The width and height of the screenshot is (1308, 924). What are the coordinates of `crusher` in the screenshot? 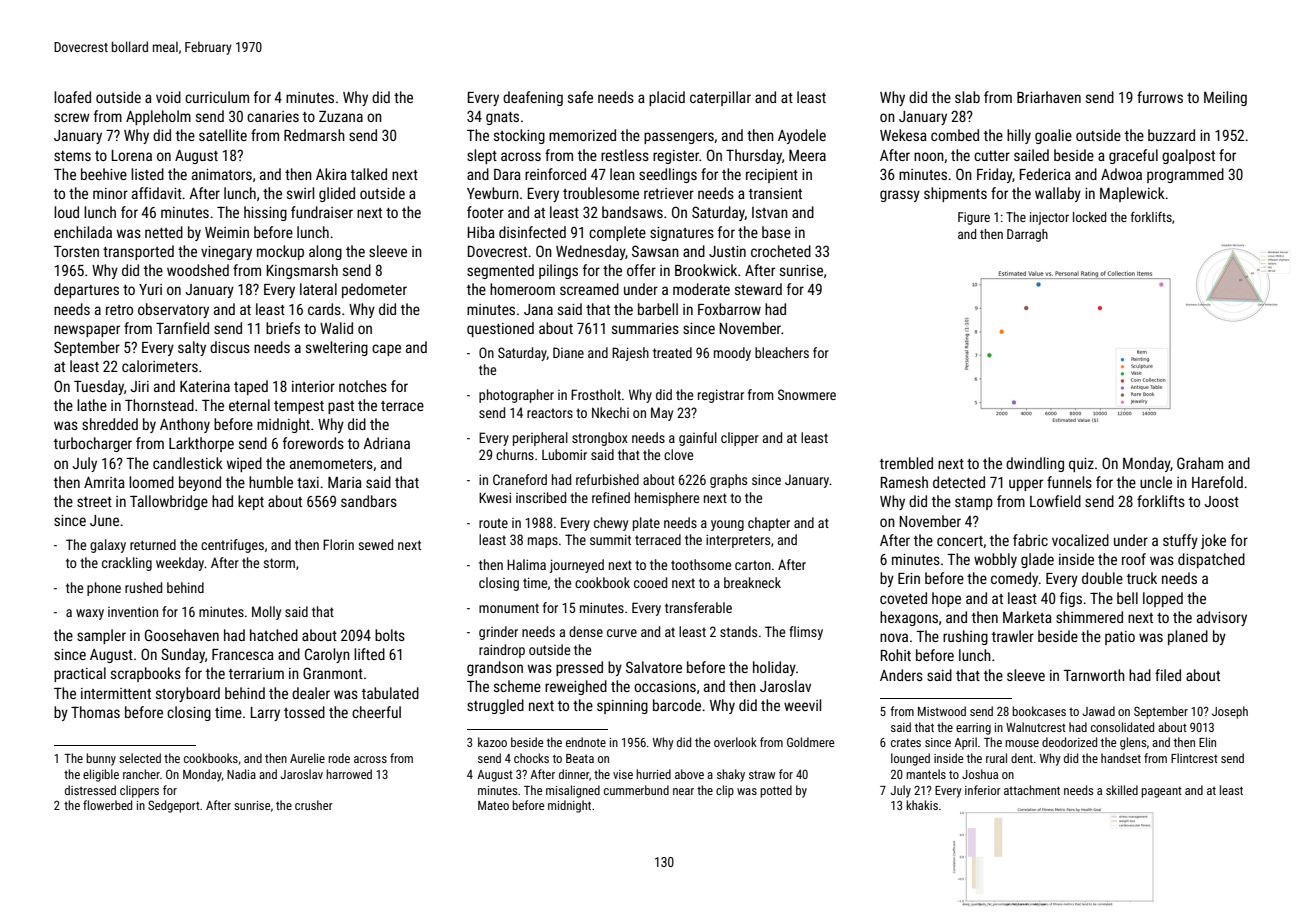 It's located at (314, 805).
